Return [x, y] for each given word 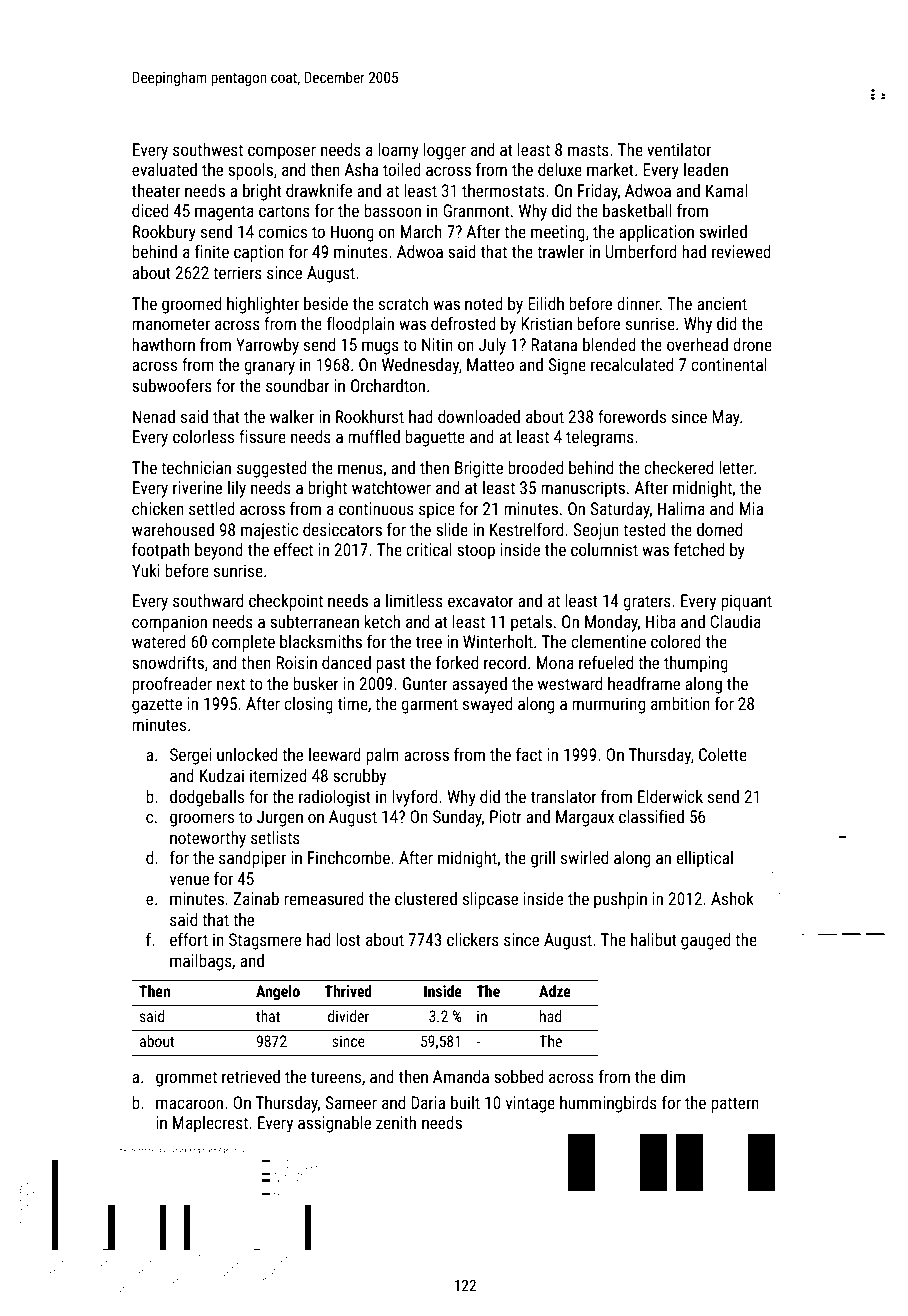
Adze [555, 991]
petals [531, 623]
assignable [334, 1124]
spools [250, 171]
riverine [197, 487]
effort [189, 939]
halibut [653, 939]
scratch [403, 303]
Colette [723, 754]
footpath [161, 551]
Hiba [661, 621]
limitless [414, 600]
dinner [638, 303]
